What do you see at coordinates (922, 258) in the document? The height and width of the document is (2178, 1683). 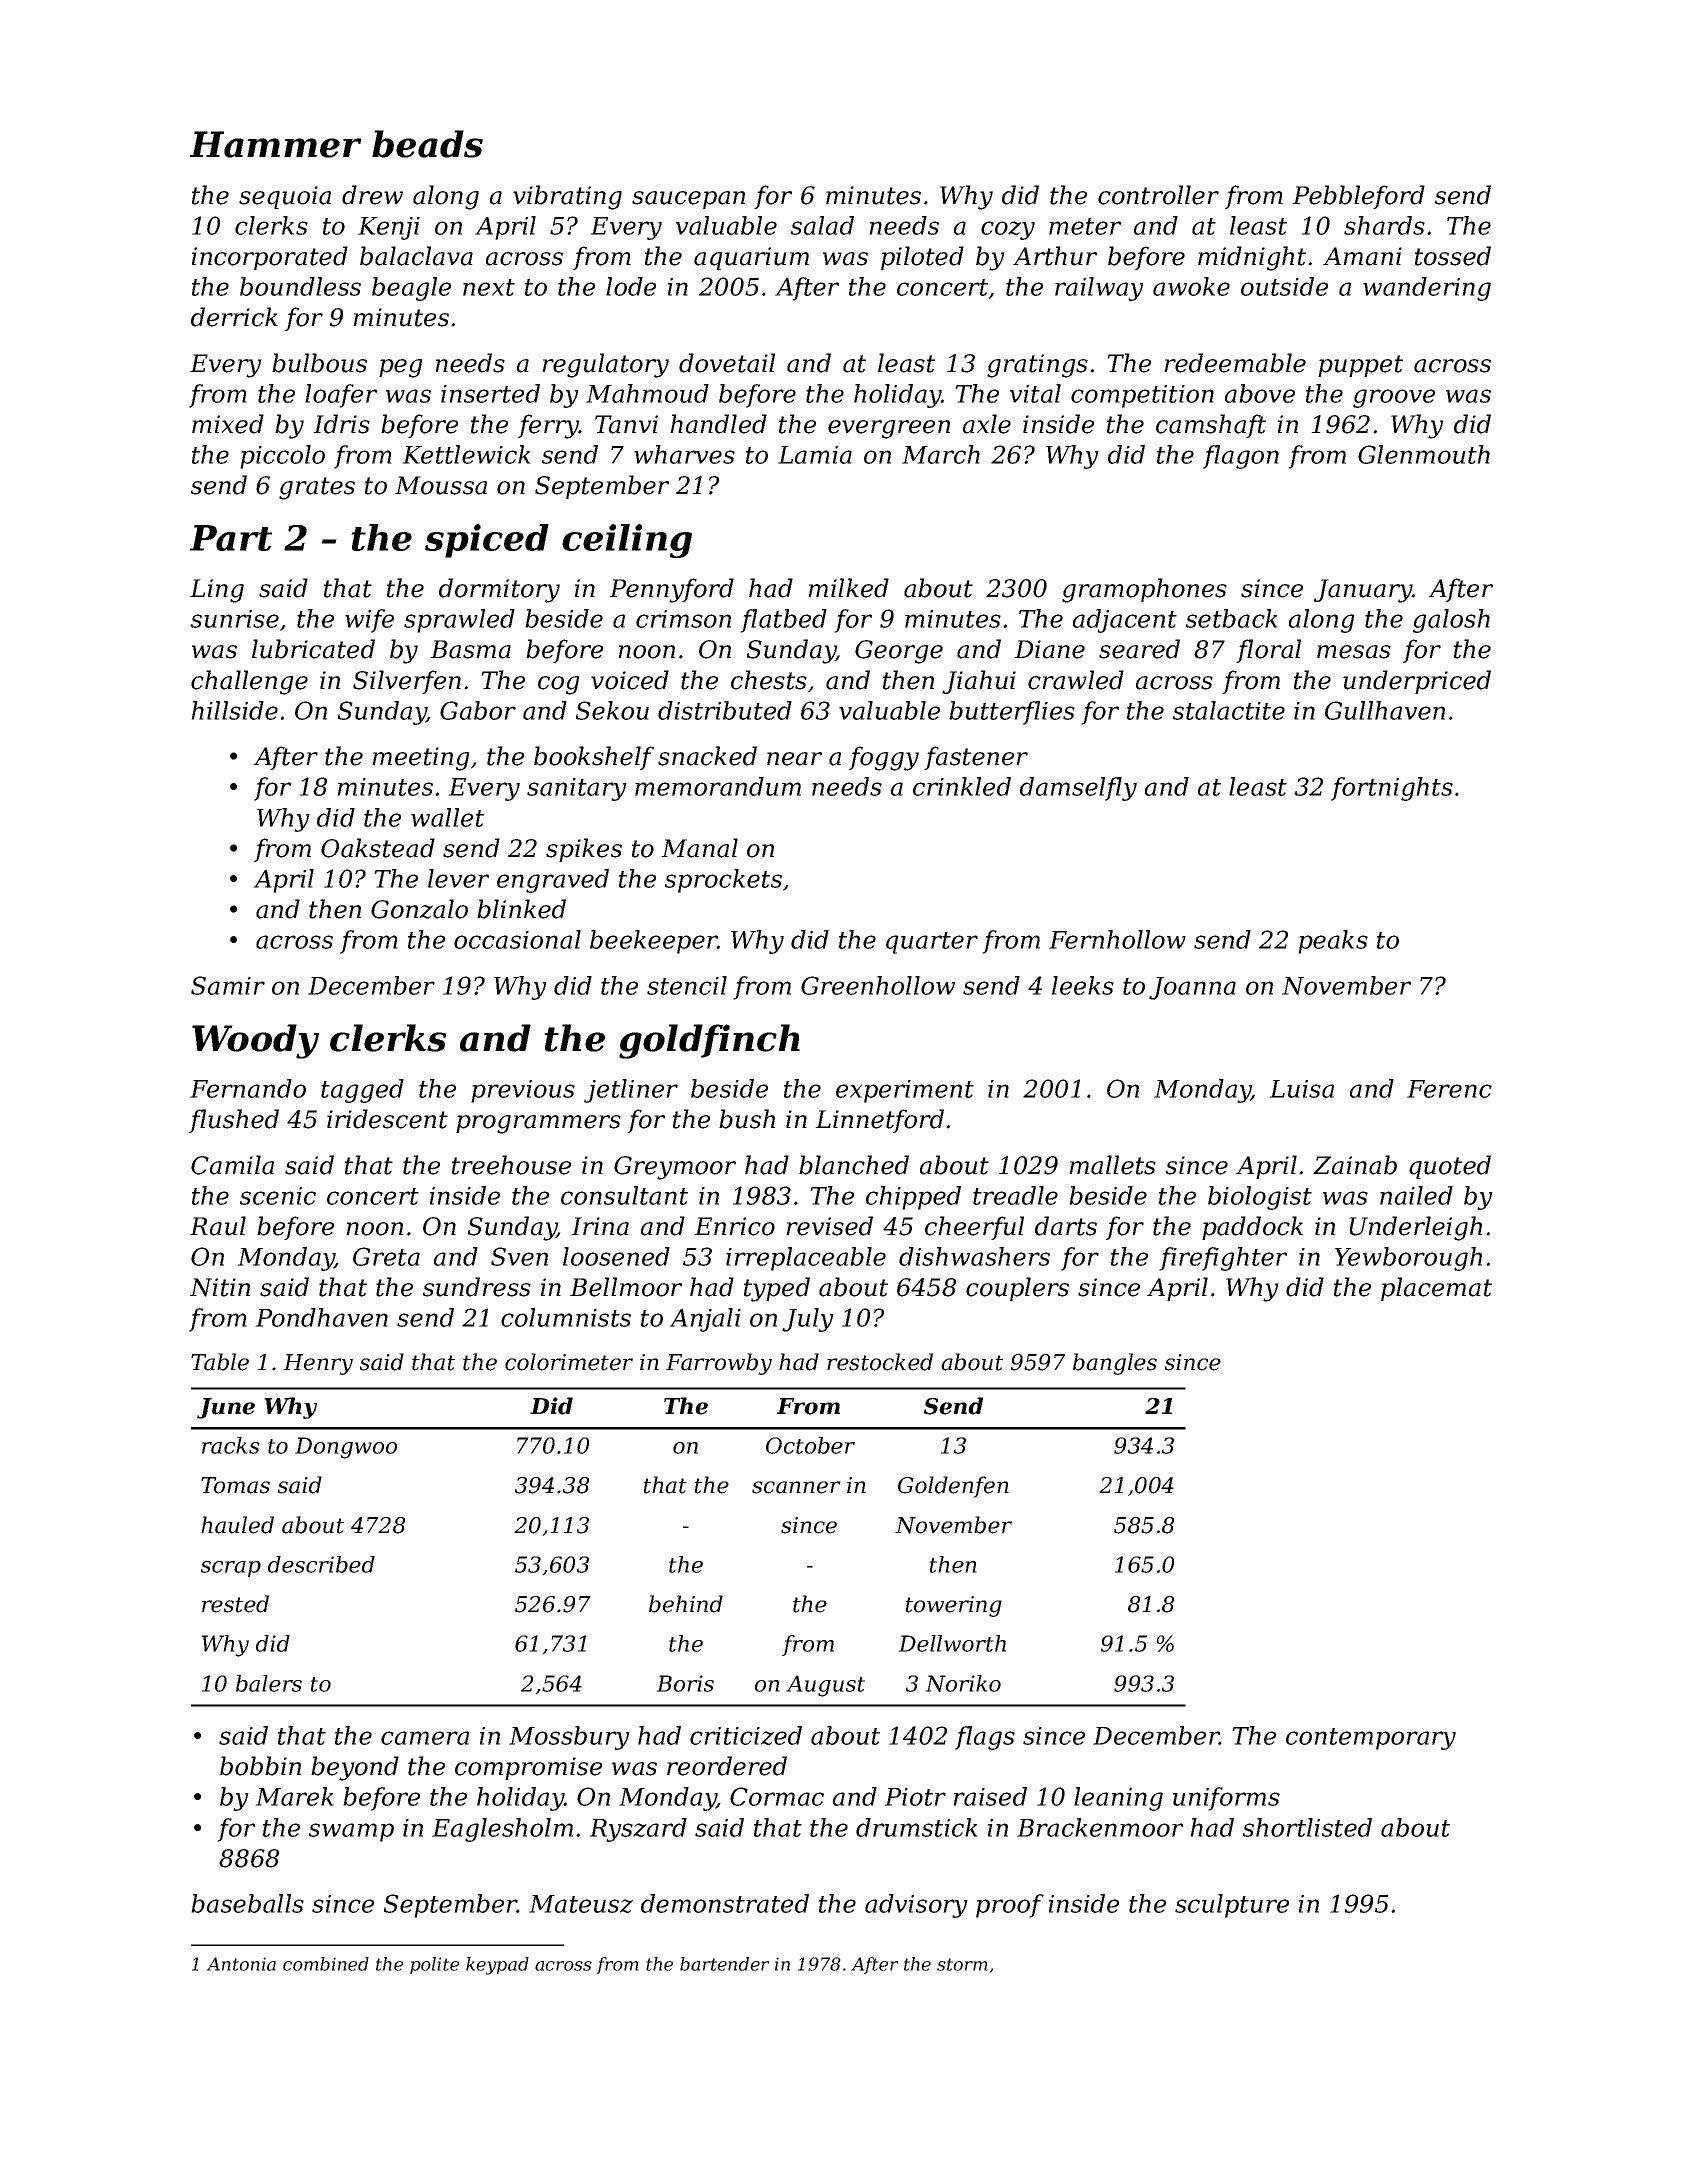 I see `piloted` at bounding box center [922, 258].
